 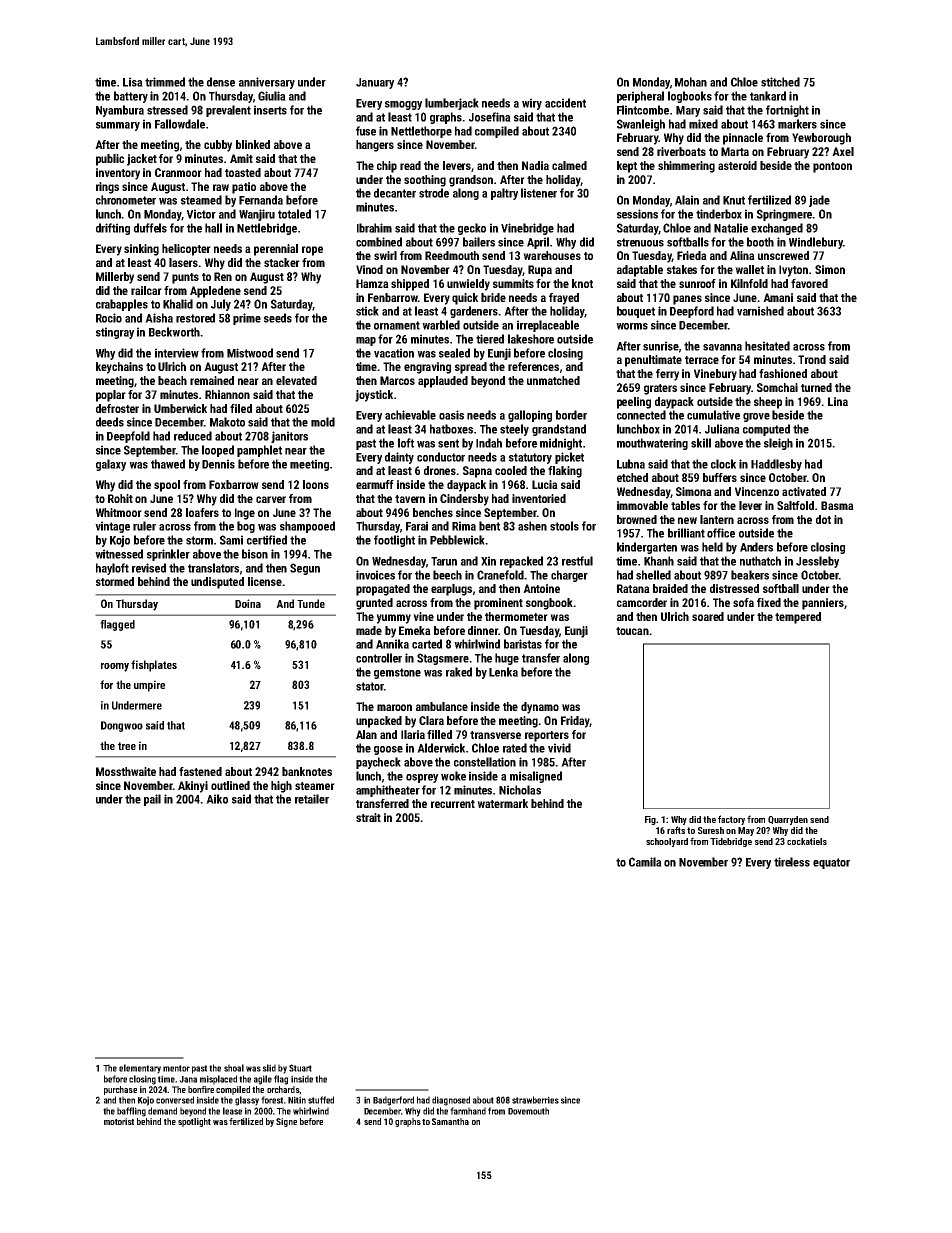 I want to click on Trond, so click(x=812, y=359).
